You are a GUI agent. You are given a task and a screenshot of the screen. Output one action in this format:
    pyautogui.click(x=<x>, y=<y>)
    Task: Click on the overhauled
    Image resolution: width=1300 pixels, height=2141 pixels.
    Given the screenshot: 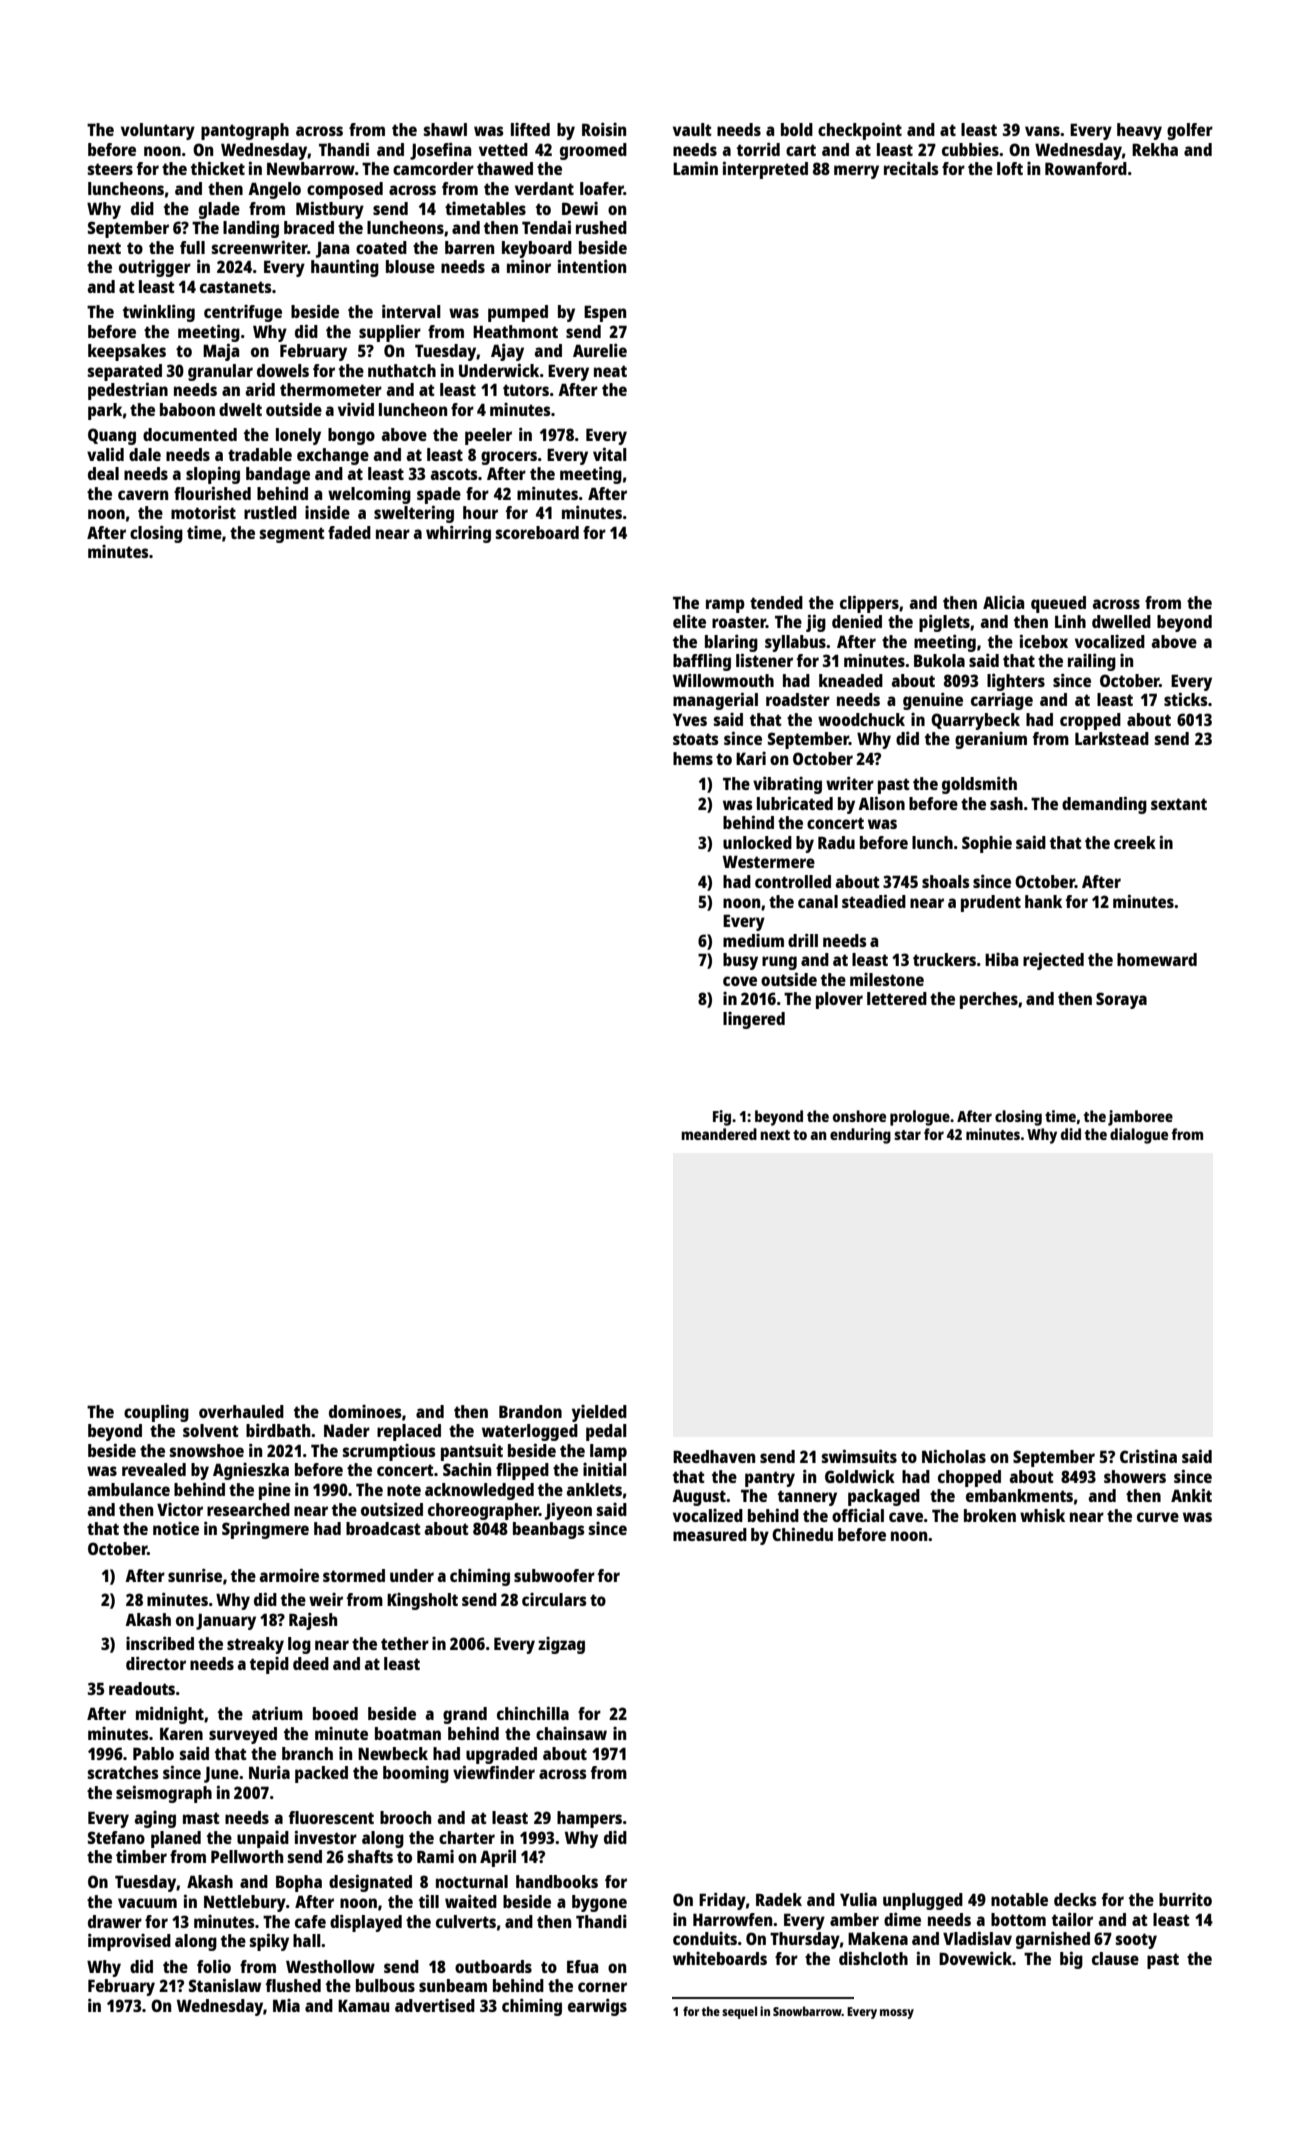 What is the action you would take?
    pyautogui.click(x=241, y=1411)
